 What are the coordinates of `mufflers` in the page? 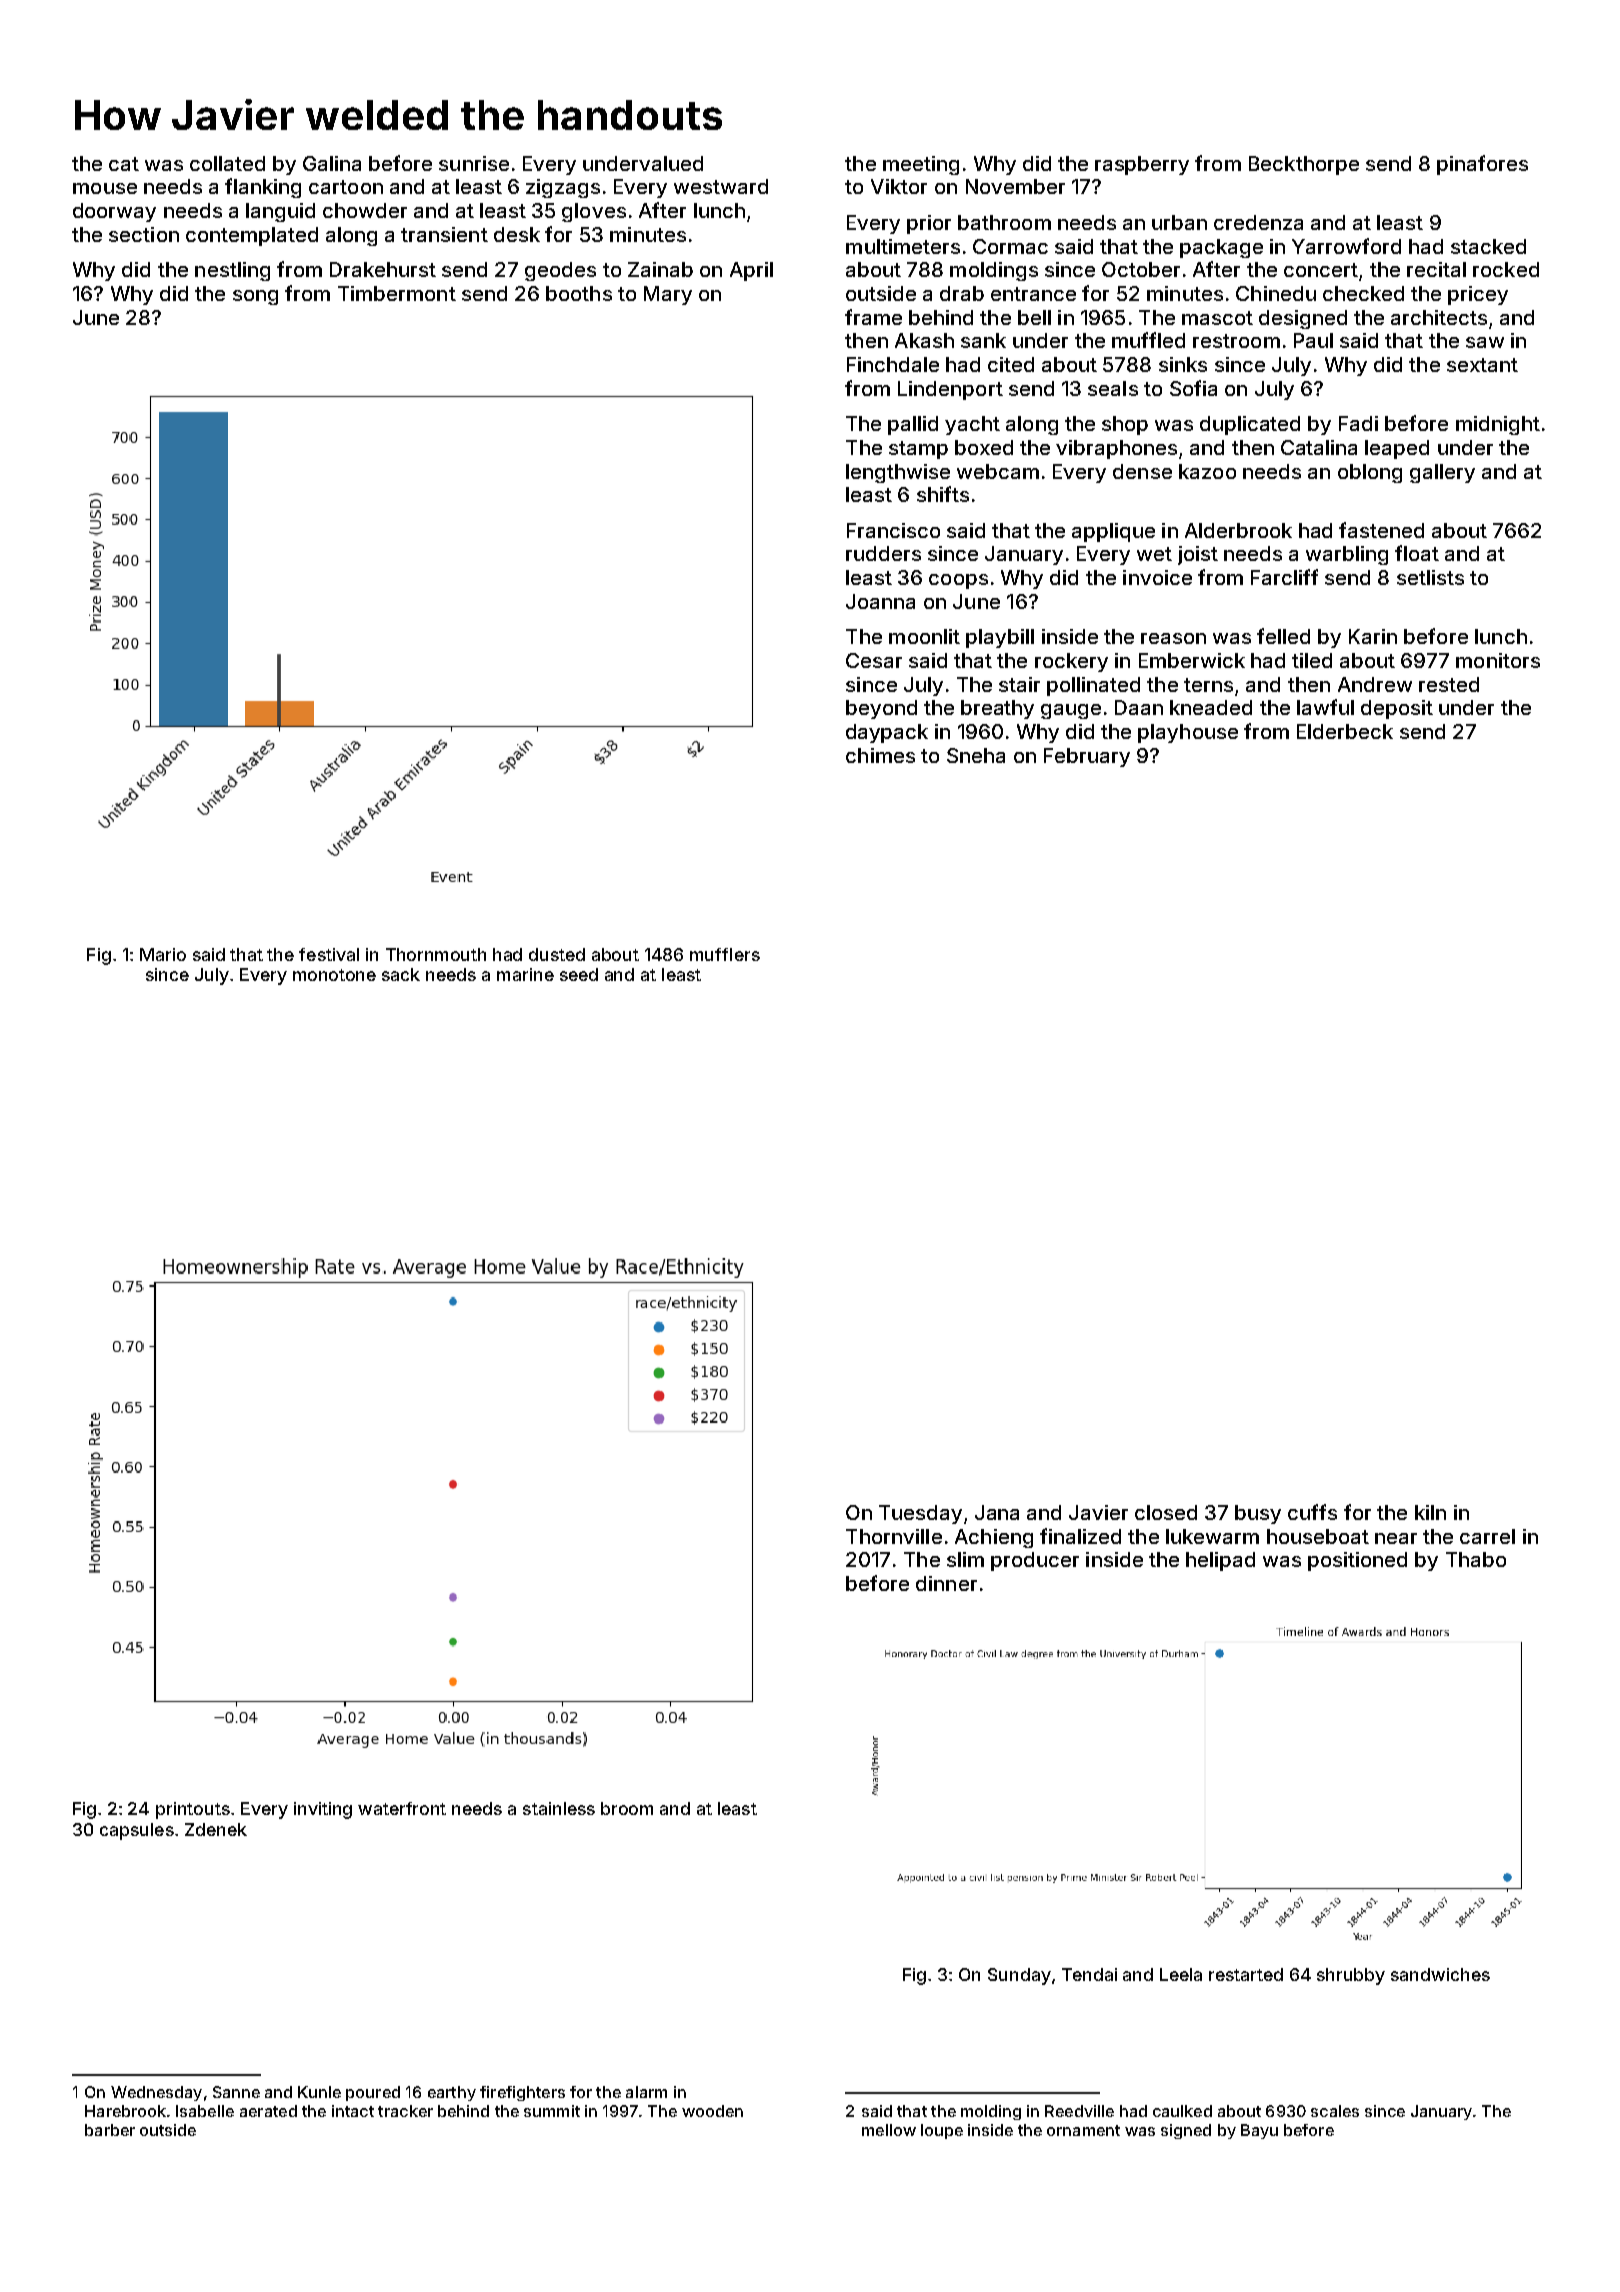 It's located at (725, 954).
